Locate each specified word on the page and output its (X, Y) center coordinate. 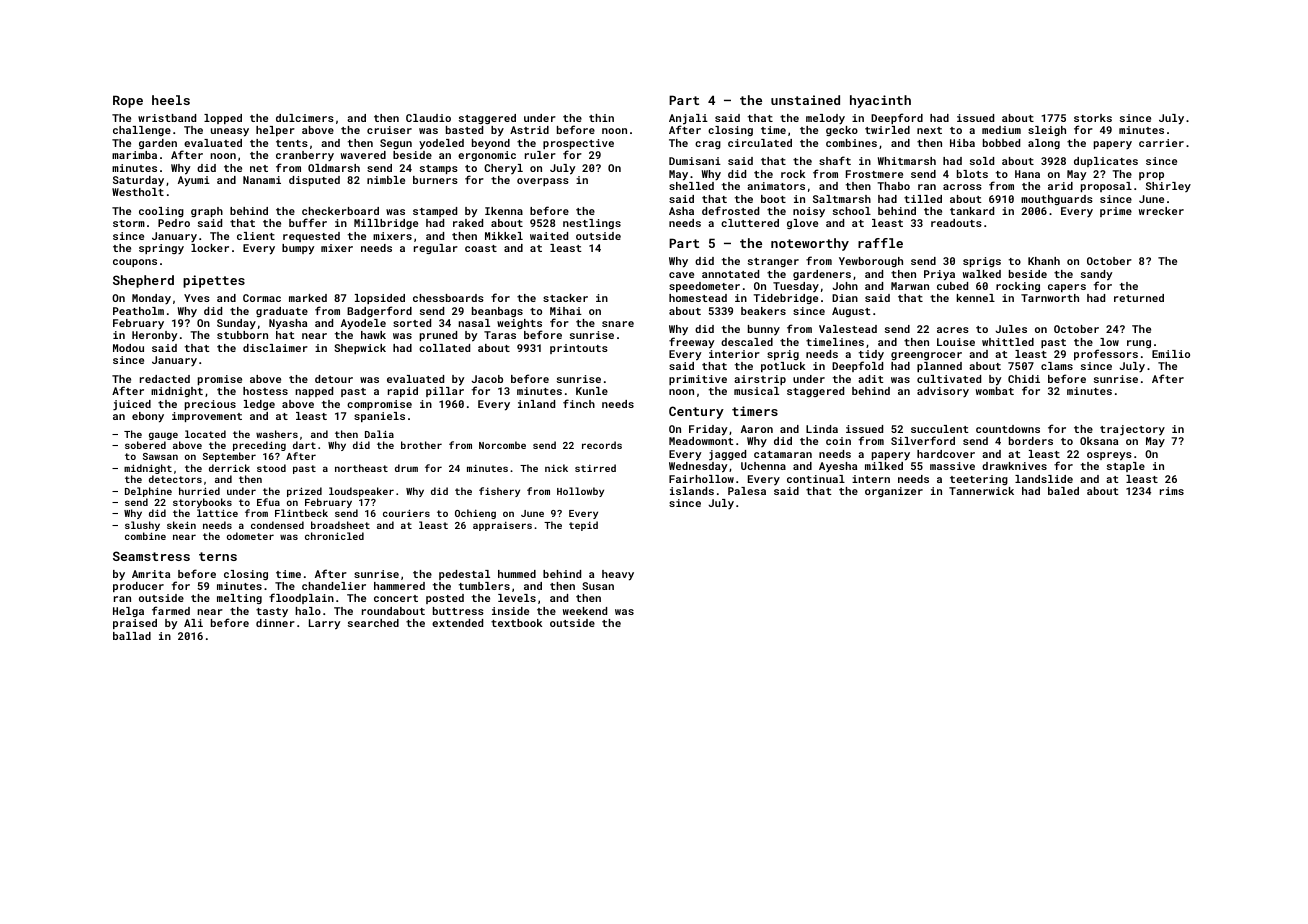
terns (218, 556)
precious (210, 405)
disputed (314, 181)
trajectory (1132, 430)
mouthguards (1057, 200)
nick (556, 468)
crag (708, 145)
